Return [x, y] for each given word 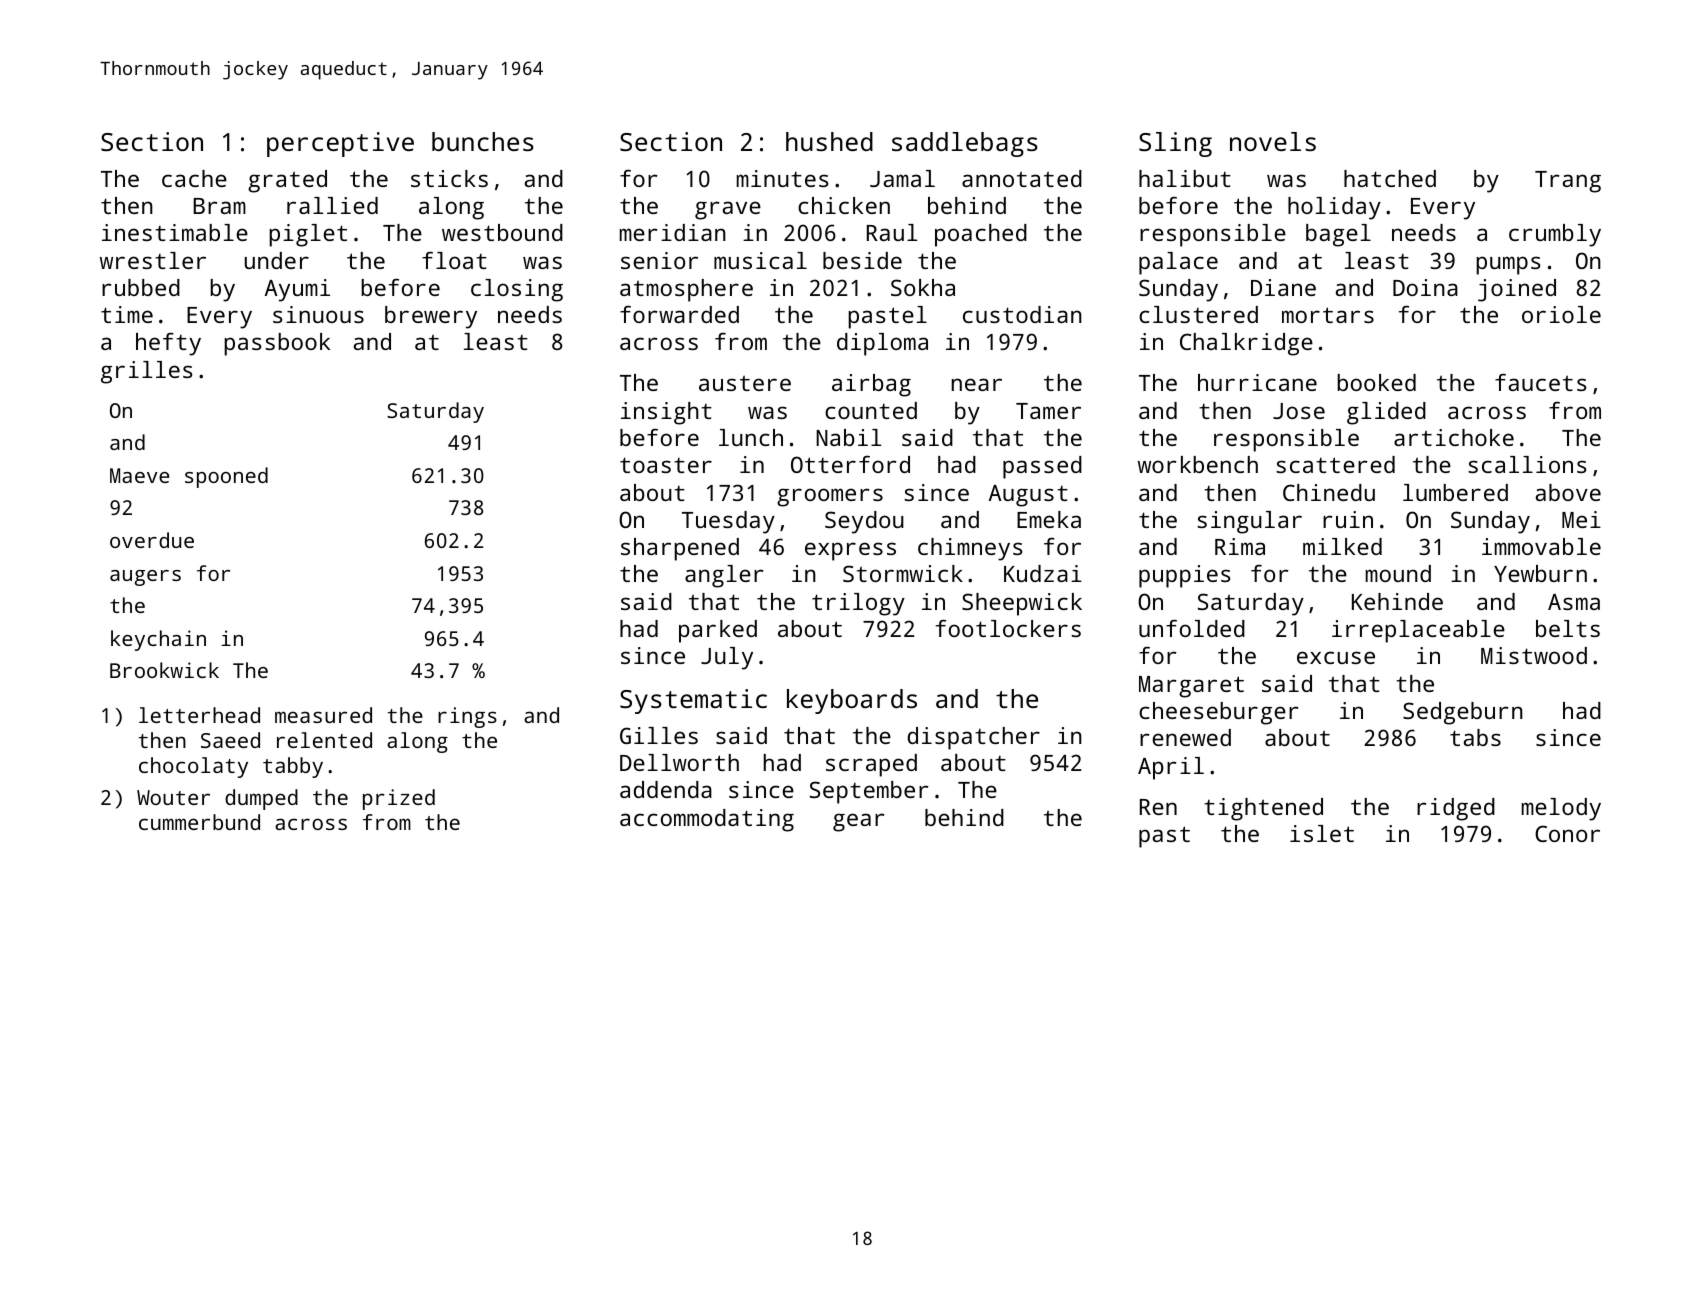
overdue [152, 540]
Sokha [923, 287]
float [454, 260]
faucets [1540, 382]
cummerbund [199, 822]
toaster [666, 465]
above [1568, 492]
